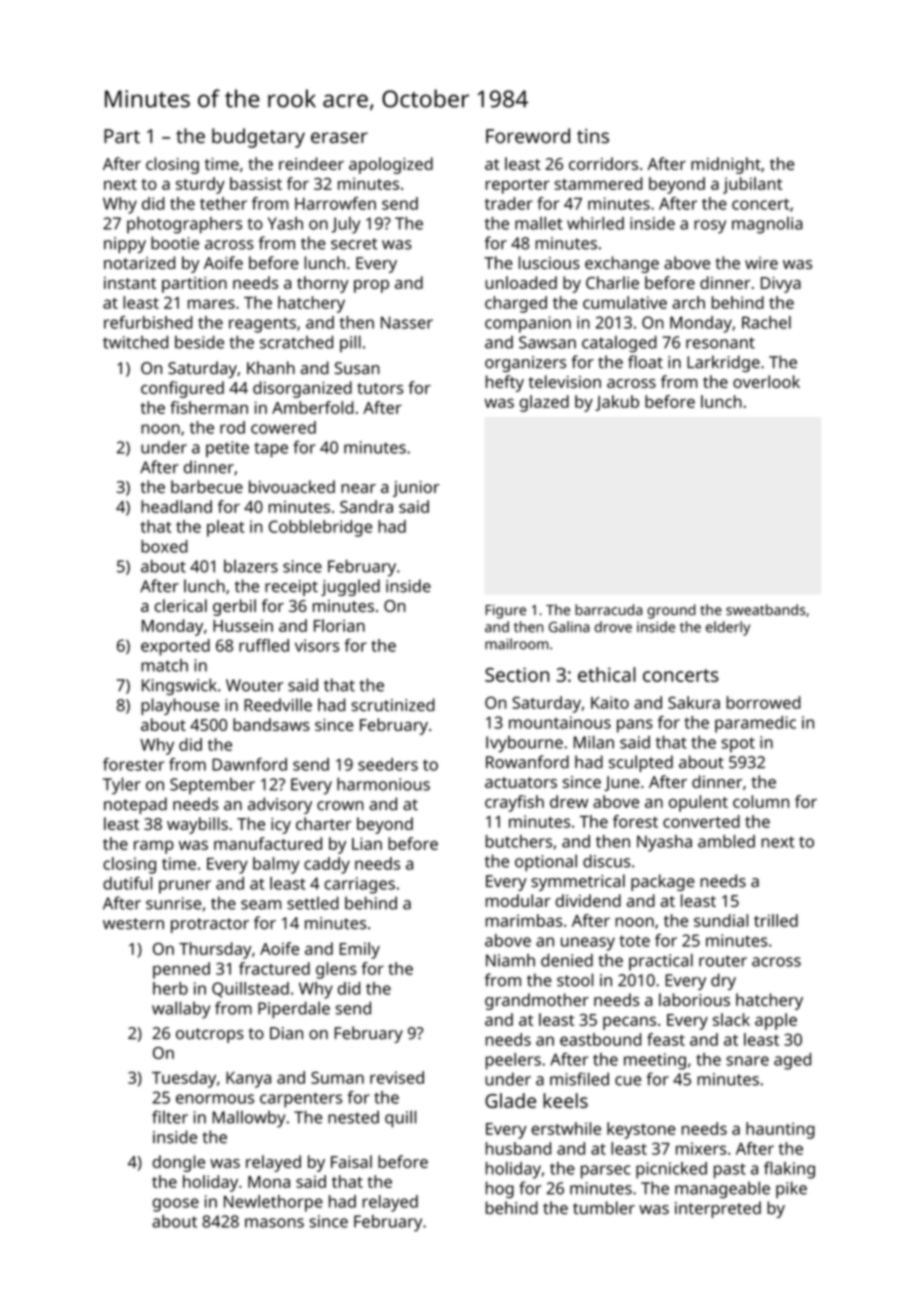 This screenshot has height=1311, width=924. What do you see at coordinates (608, 610) in the screenshot?
I see `barracuda` at bounding box center [608, 610].
